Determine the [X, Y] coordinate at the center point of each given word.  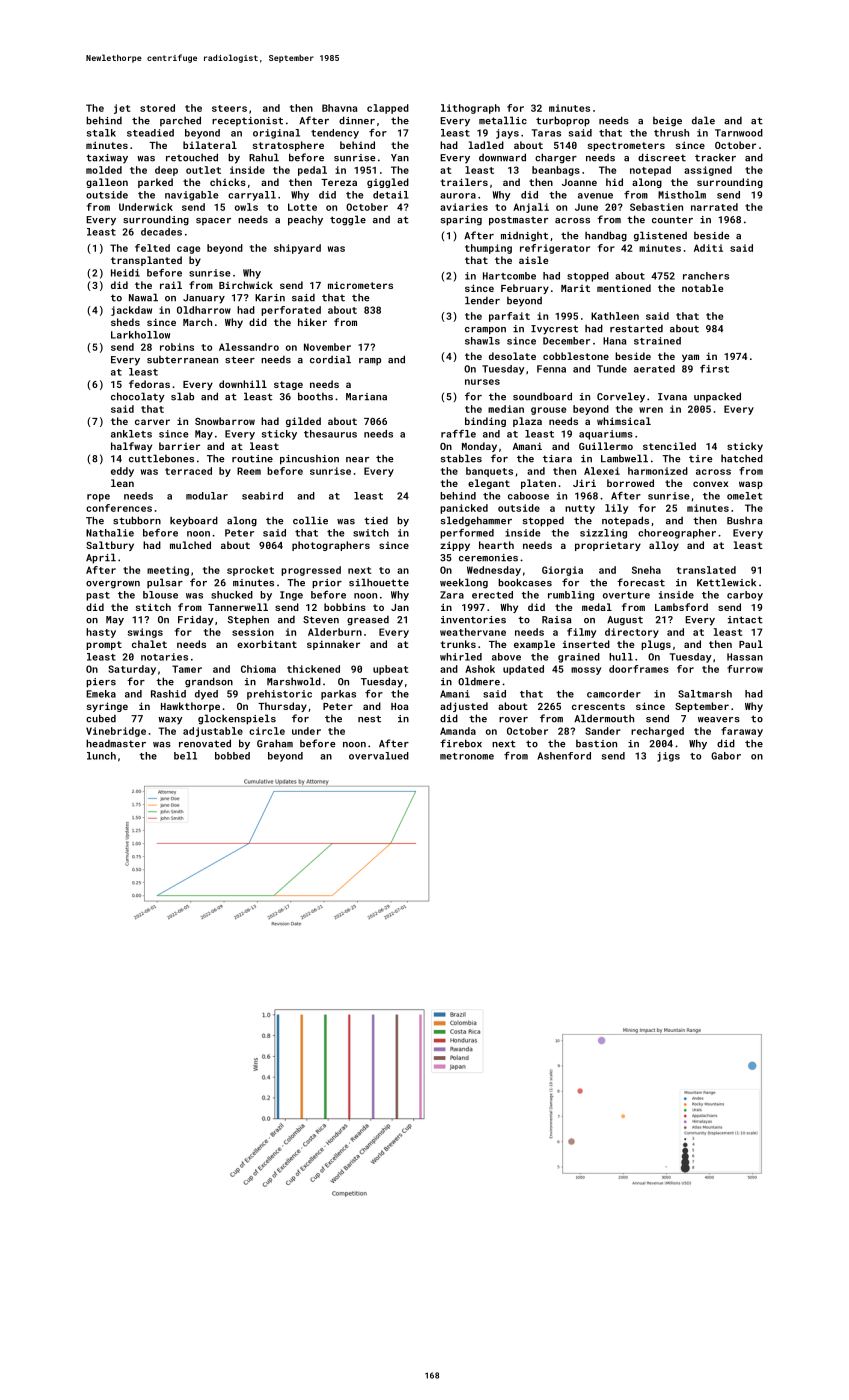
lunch [101, 756]
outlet [203, 170]
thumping [488, 249]
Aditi [708, 248]
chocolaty [138, 397]
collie [310, 520]
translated [706, 570]
